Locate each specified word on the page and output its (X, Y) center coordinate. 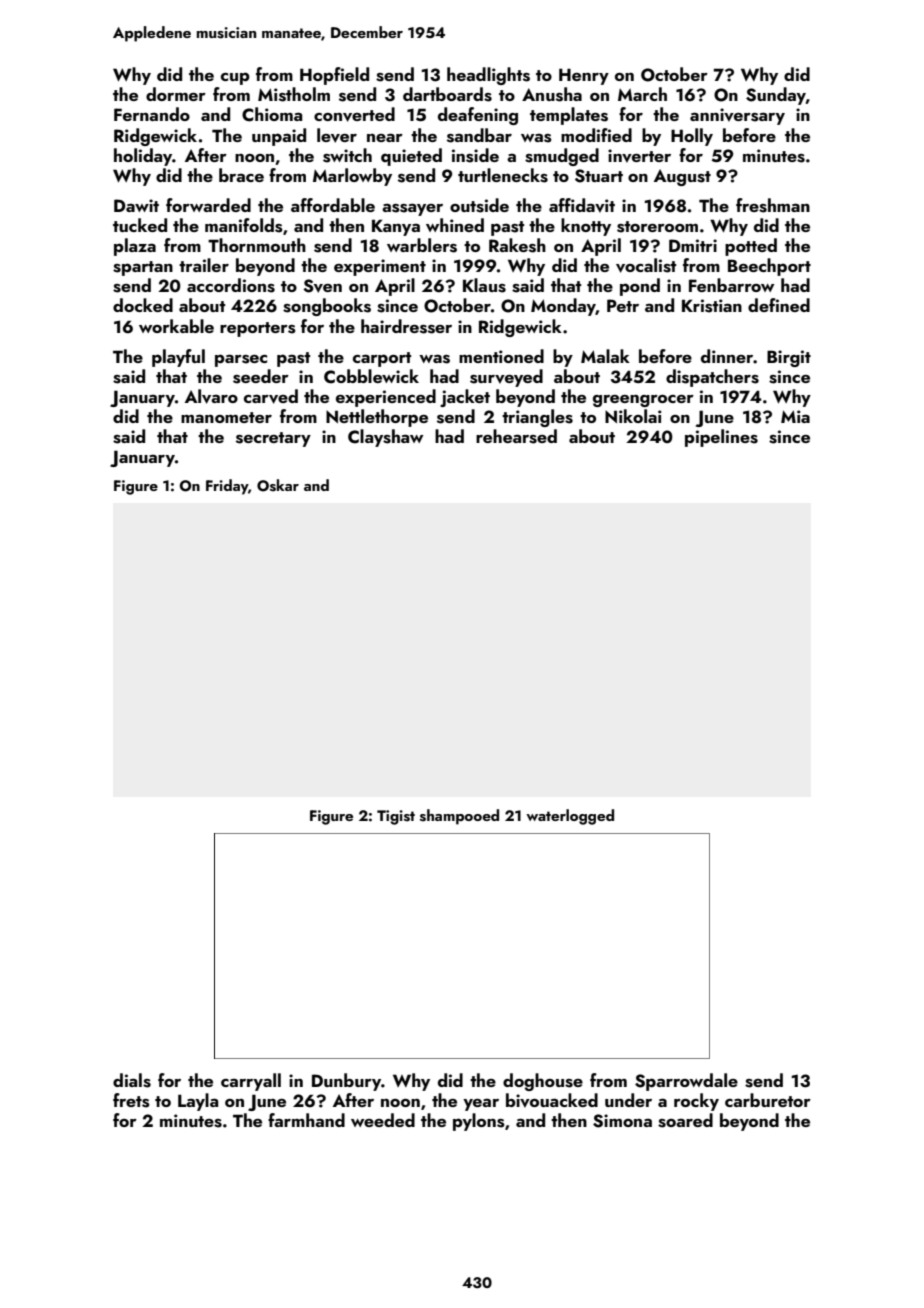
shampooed (459, 817)
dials (132, 1080)
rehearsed (516, 436)
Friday (227, 487)
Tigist (396, 817)
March (642, 94)
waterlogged (570, 817)
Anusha (552, 94)
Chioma (272, 114)
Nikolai (633, 416)
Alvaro (211, 396)
